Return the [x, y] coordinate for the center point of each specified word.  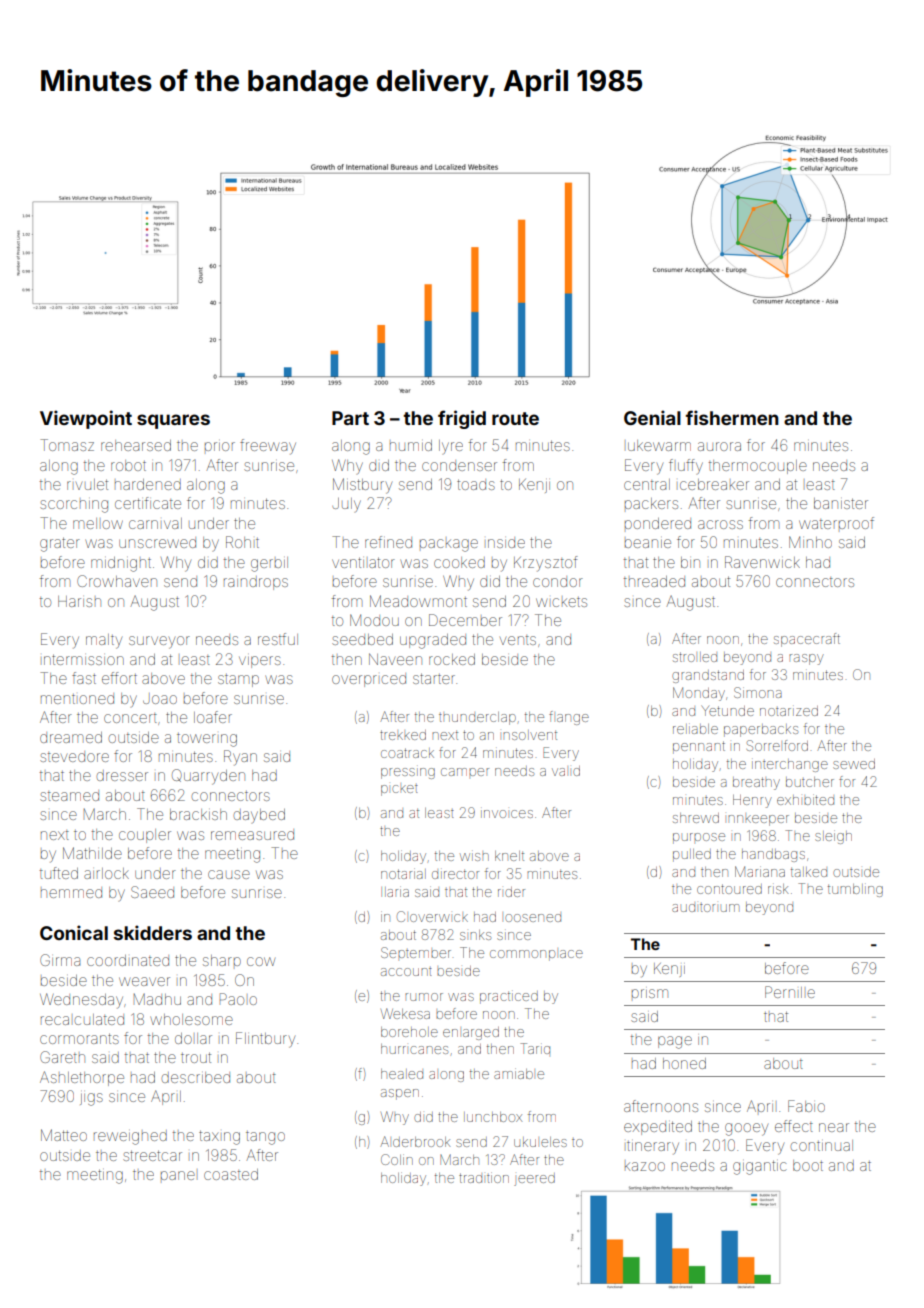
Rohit [242, 542]
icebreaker [714, 484]
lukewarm [659, 445]
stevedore [74, 756]
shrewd [696, 818]
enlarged [471, 1033]
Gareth [62, 1057]
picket [399, 790]
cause [229, 874]
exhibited [805, 799]
